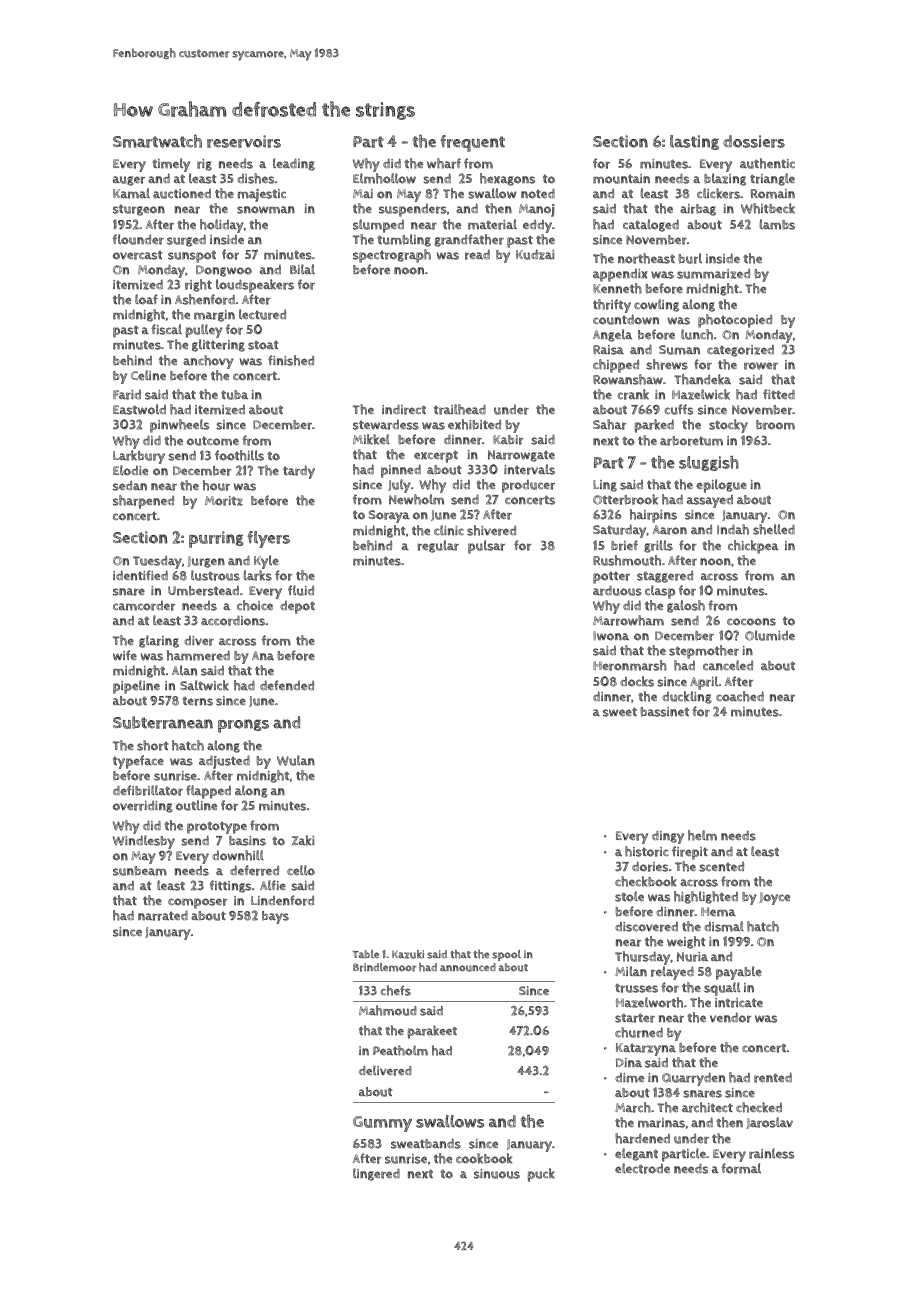  I want to click on sweatbands, so click(426, 1143).
